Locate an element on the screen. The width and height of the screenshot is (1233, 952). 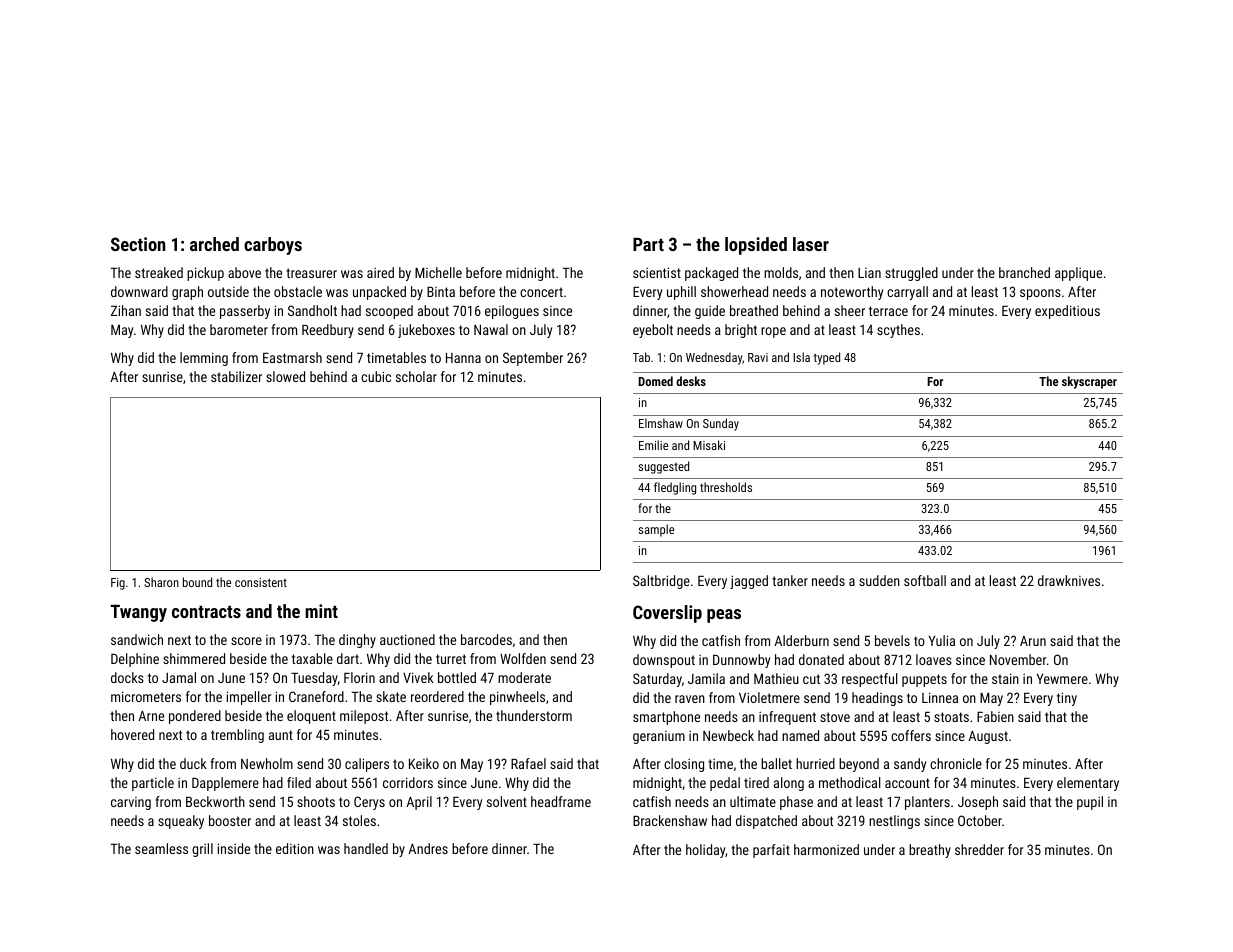
Yulia is located at coordinates (942, 640).
